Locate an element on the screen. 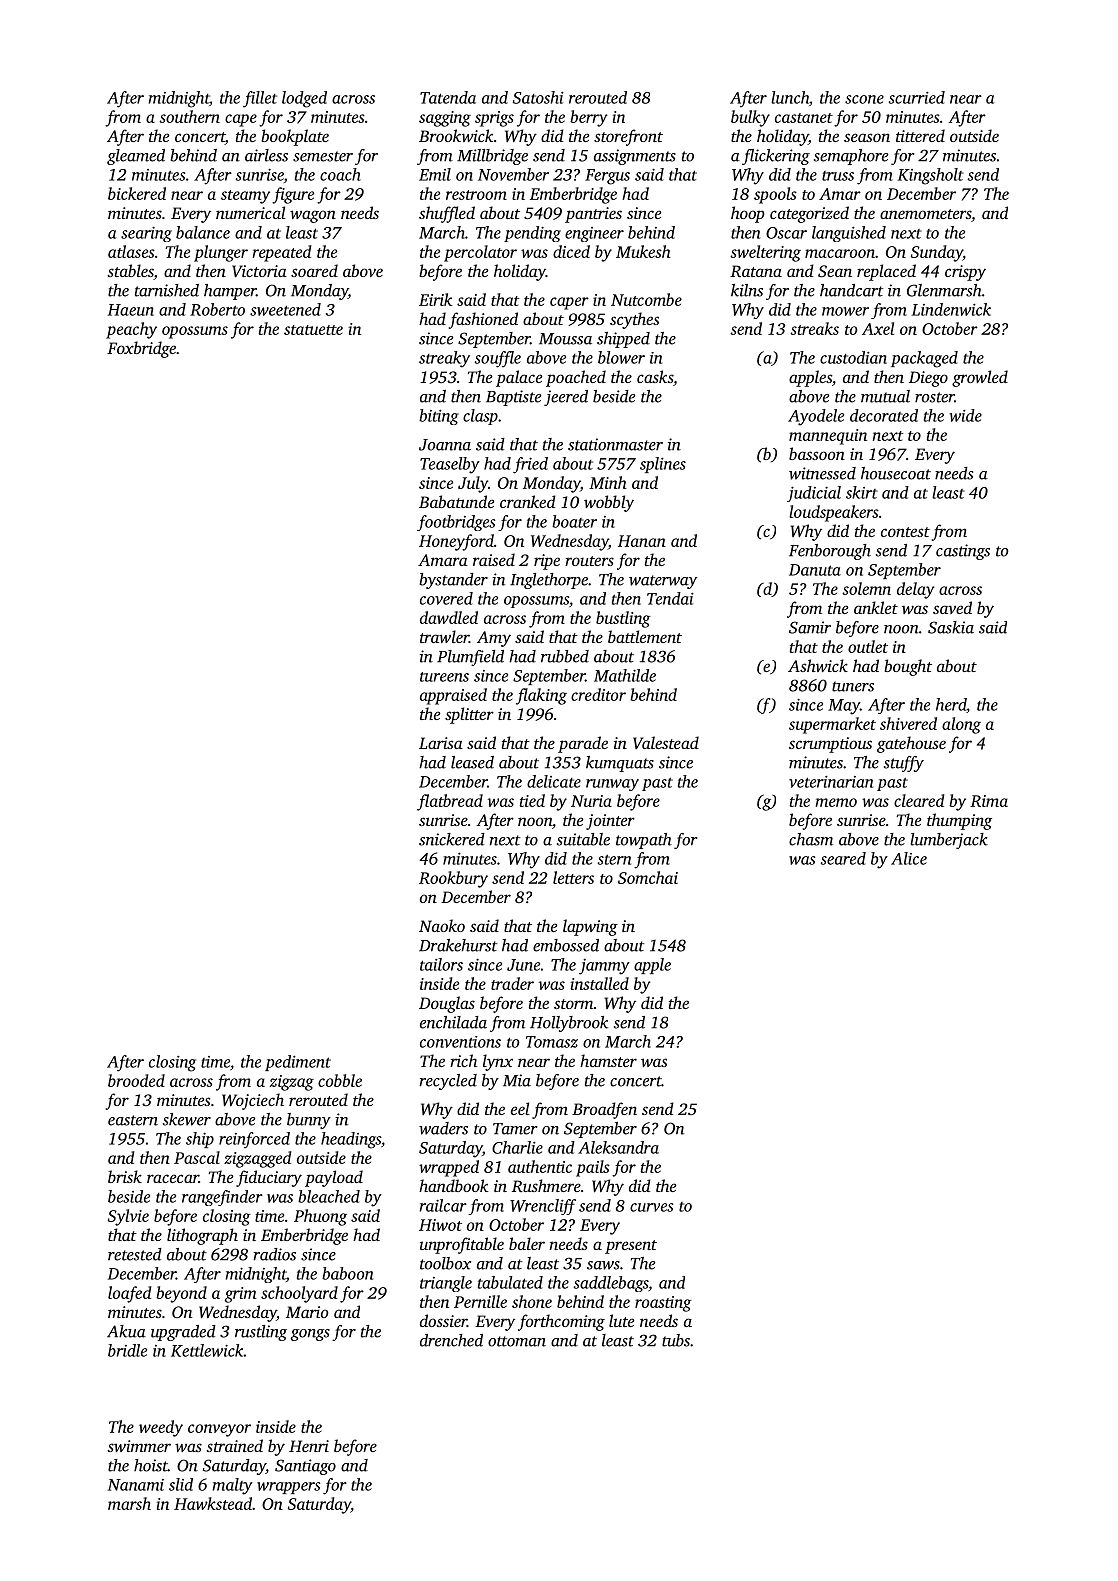  bickered is located at coordinates (137, 193).
